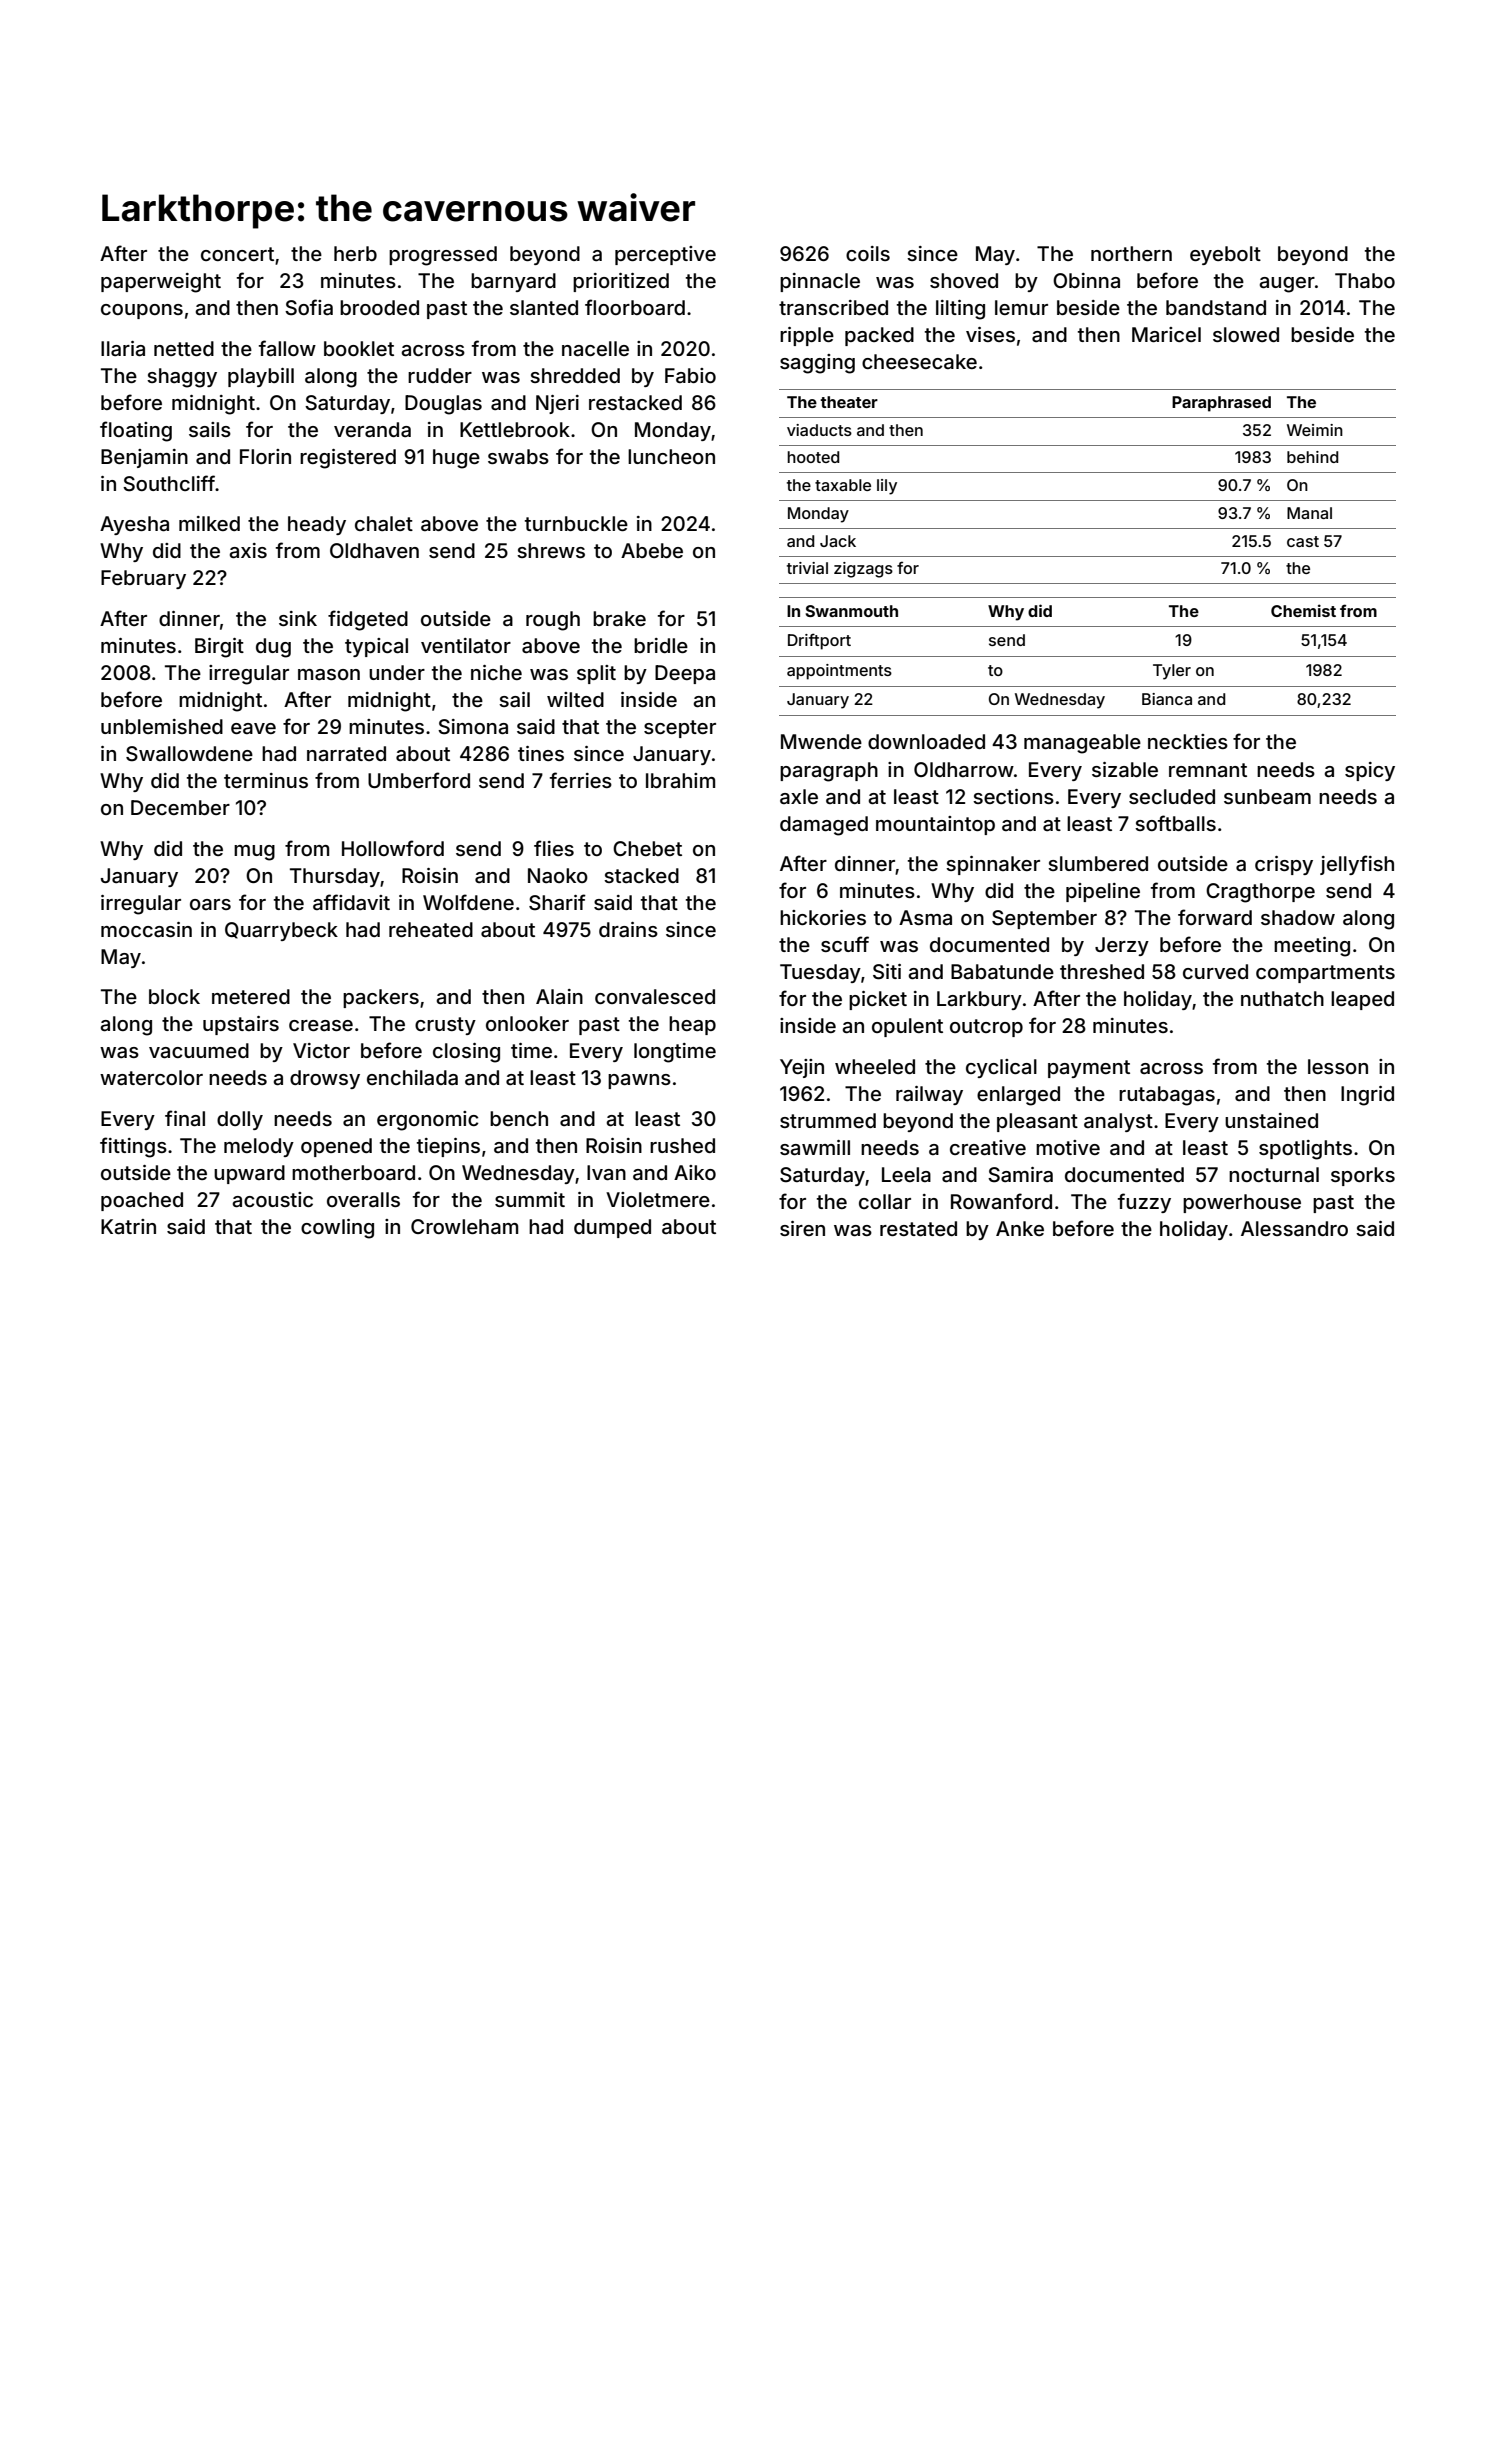  I want to click on registered, so click(348, 459).
